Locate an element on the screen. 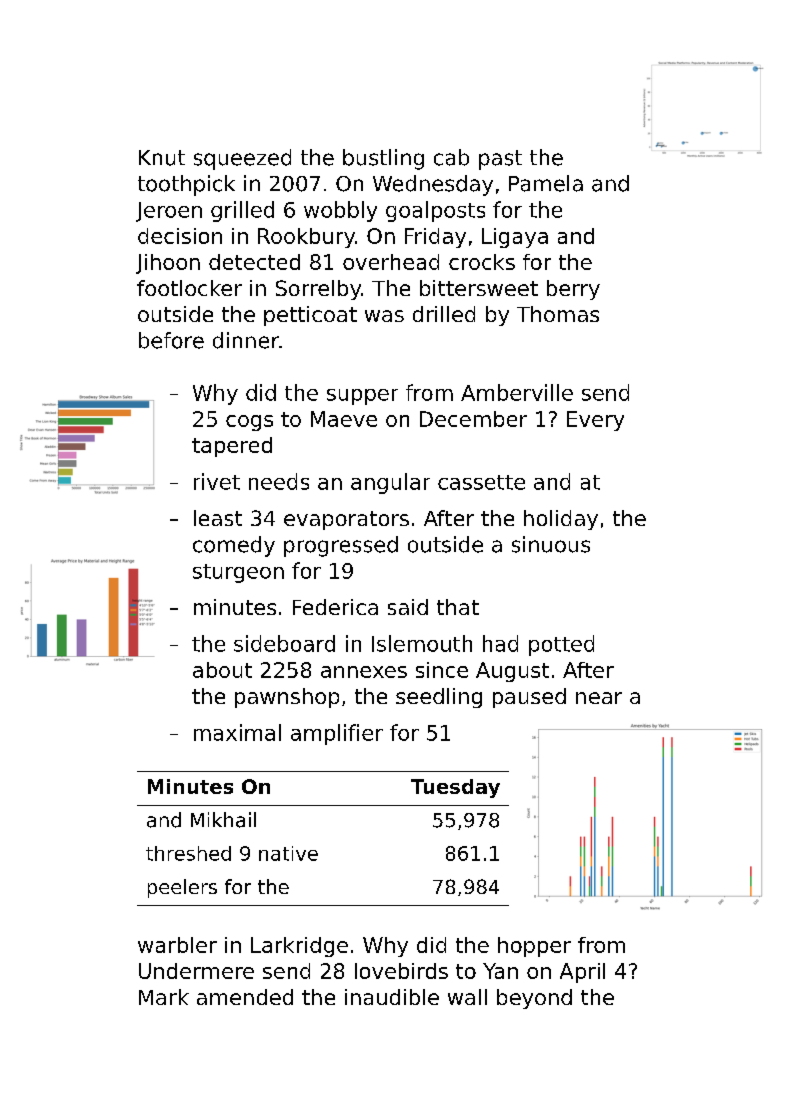  petticoat is located at coordinates (310, 316).
